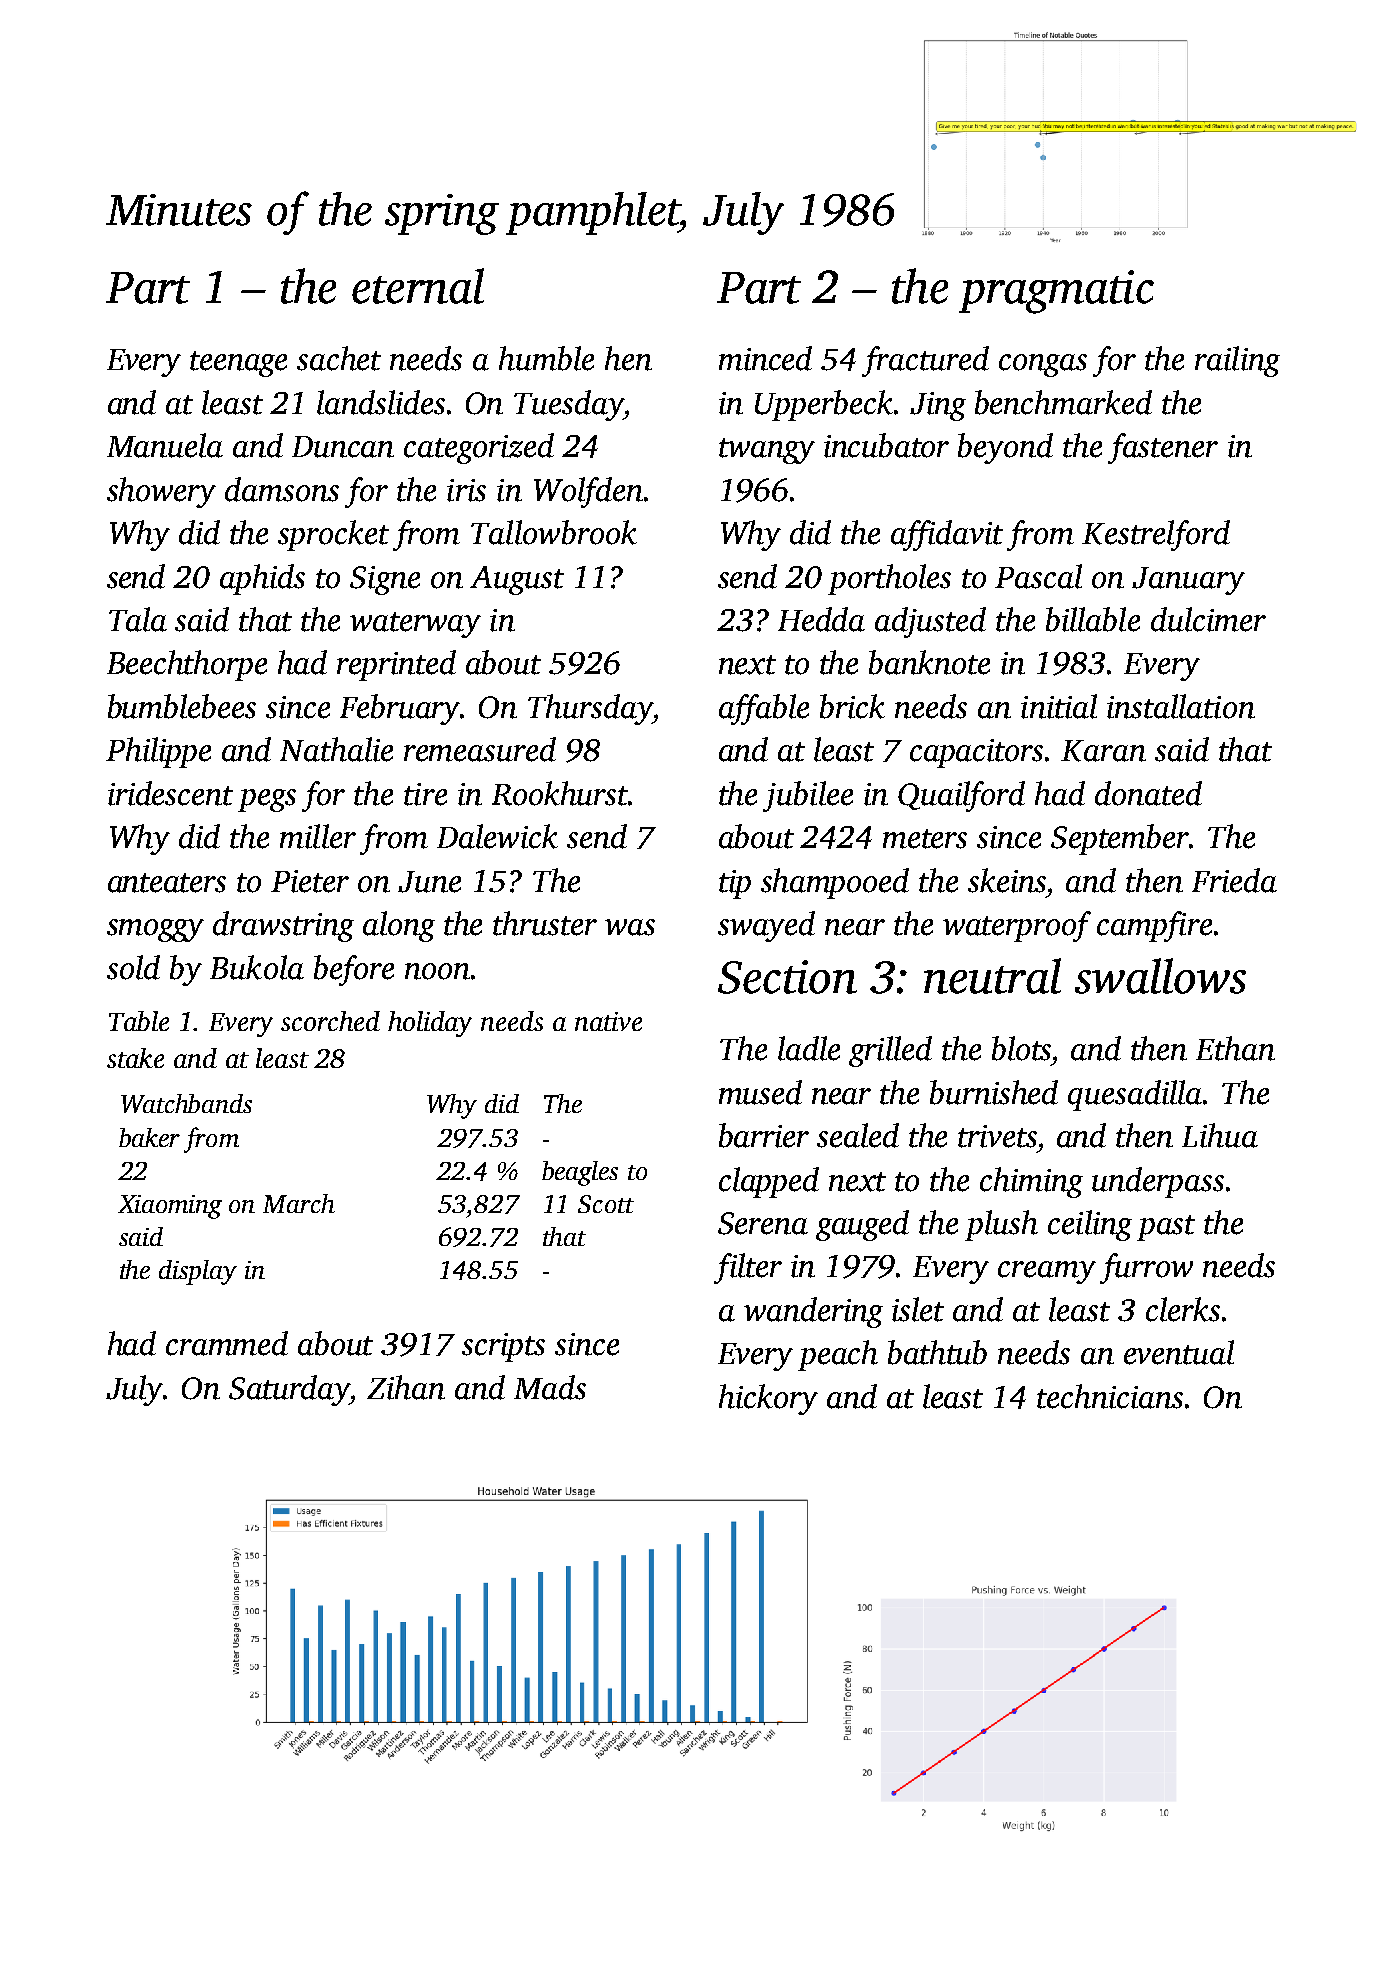  I want to click on grilled, so click(890, 1051).
